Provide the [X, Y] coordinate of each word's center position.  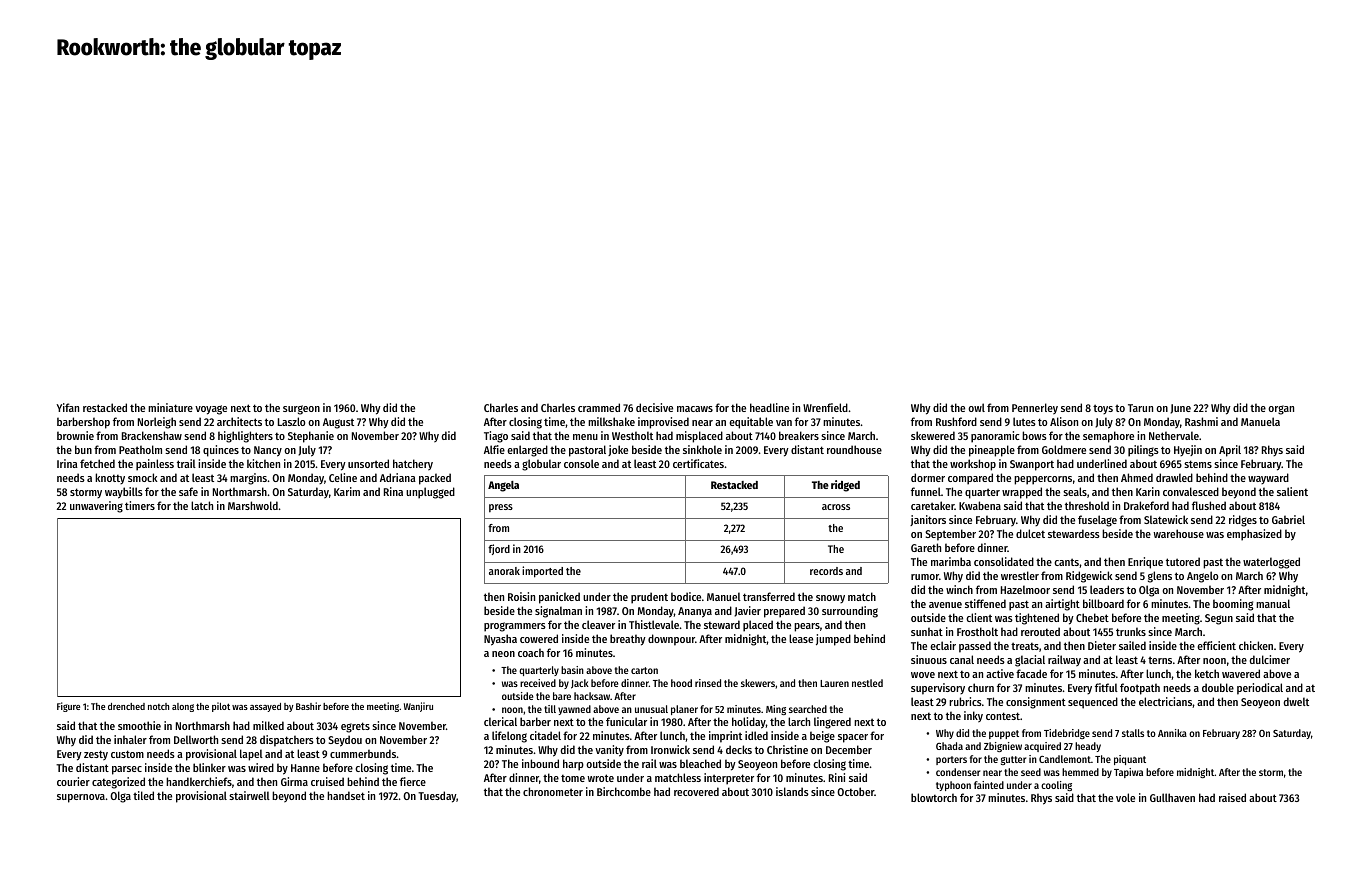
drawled [1174, 477]
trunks [1131, 631]
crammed [599, 407]
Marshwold [253, 505]
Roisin [521, 596]
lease [801, 638]
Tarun [1140, 408]
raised [1232, 797]
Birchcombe [624, 791]
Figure [68, 707]
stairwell [249, 795]
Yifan [67, 407]
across [836, 507]
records [826, 571]
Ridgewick [1089, 577]
